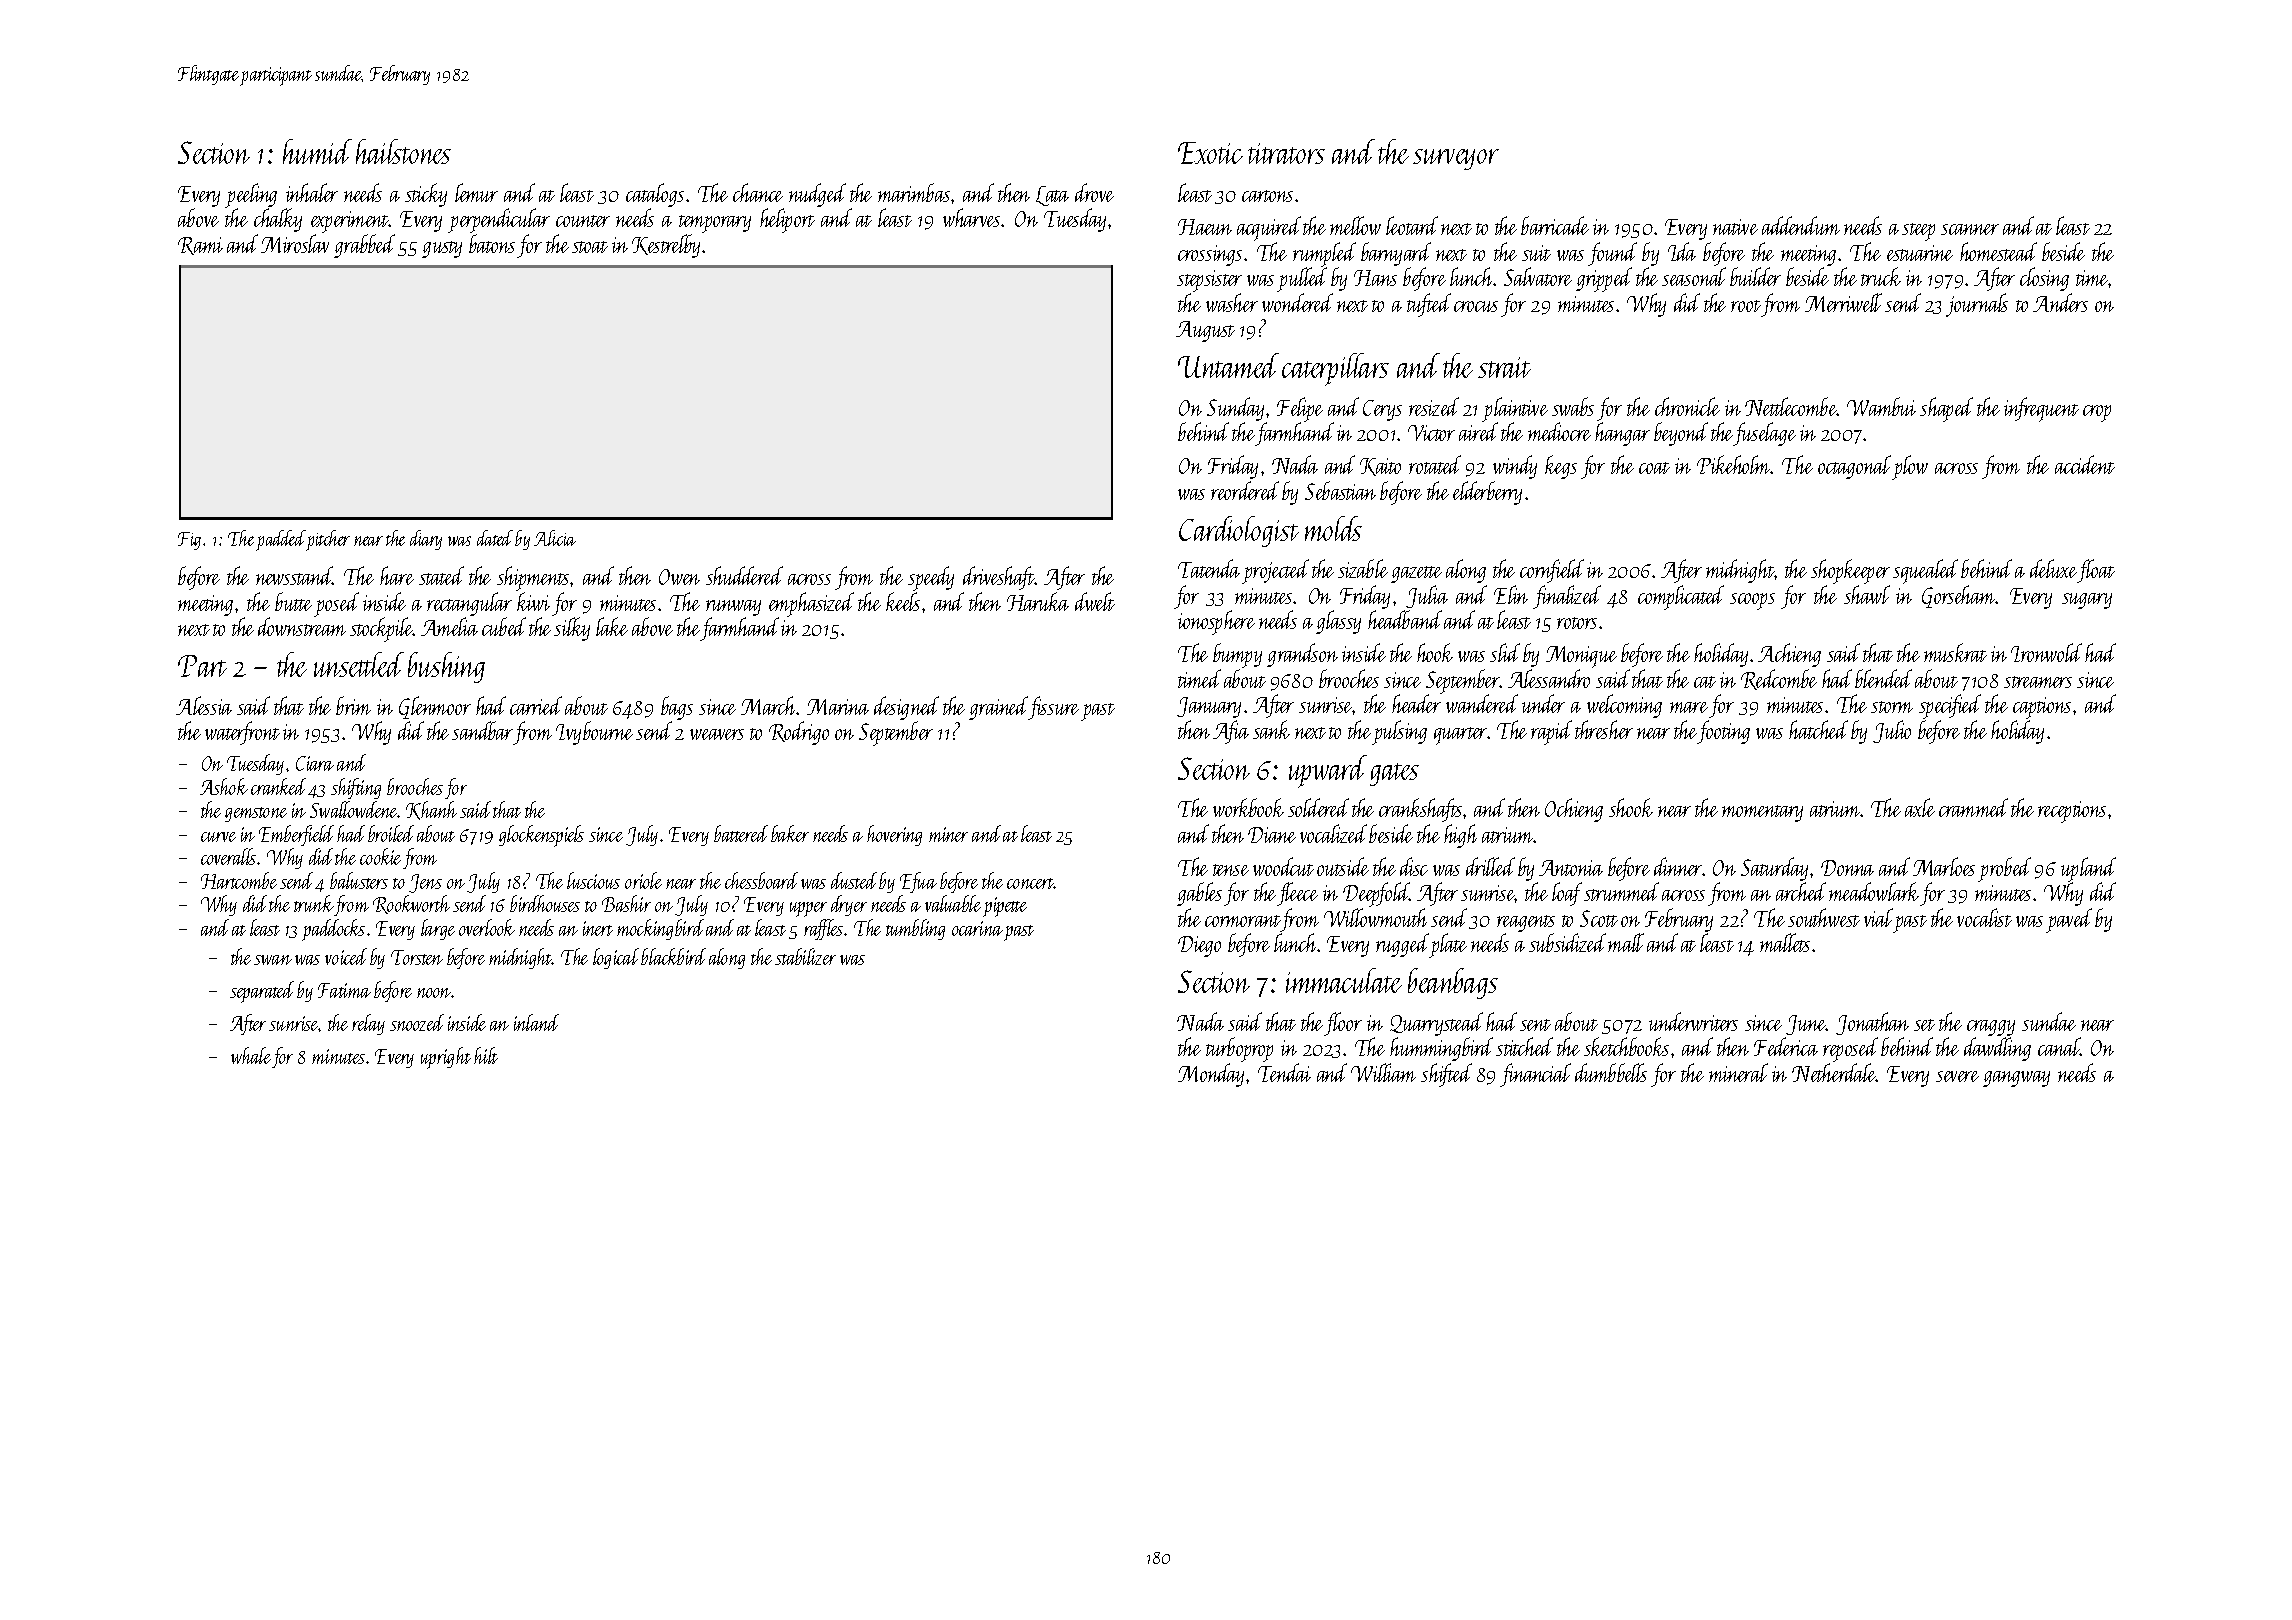 Image resolution: width=2292 pixels, height=1620 pixels. Describe the element at coordinates (1335, 369) in the image. I see `caterpillars` at that location.
